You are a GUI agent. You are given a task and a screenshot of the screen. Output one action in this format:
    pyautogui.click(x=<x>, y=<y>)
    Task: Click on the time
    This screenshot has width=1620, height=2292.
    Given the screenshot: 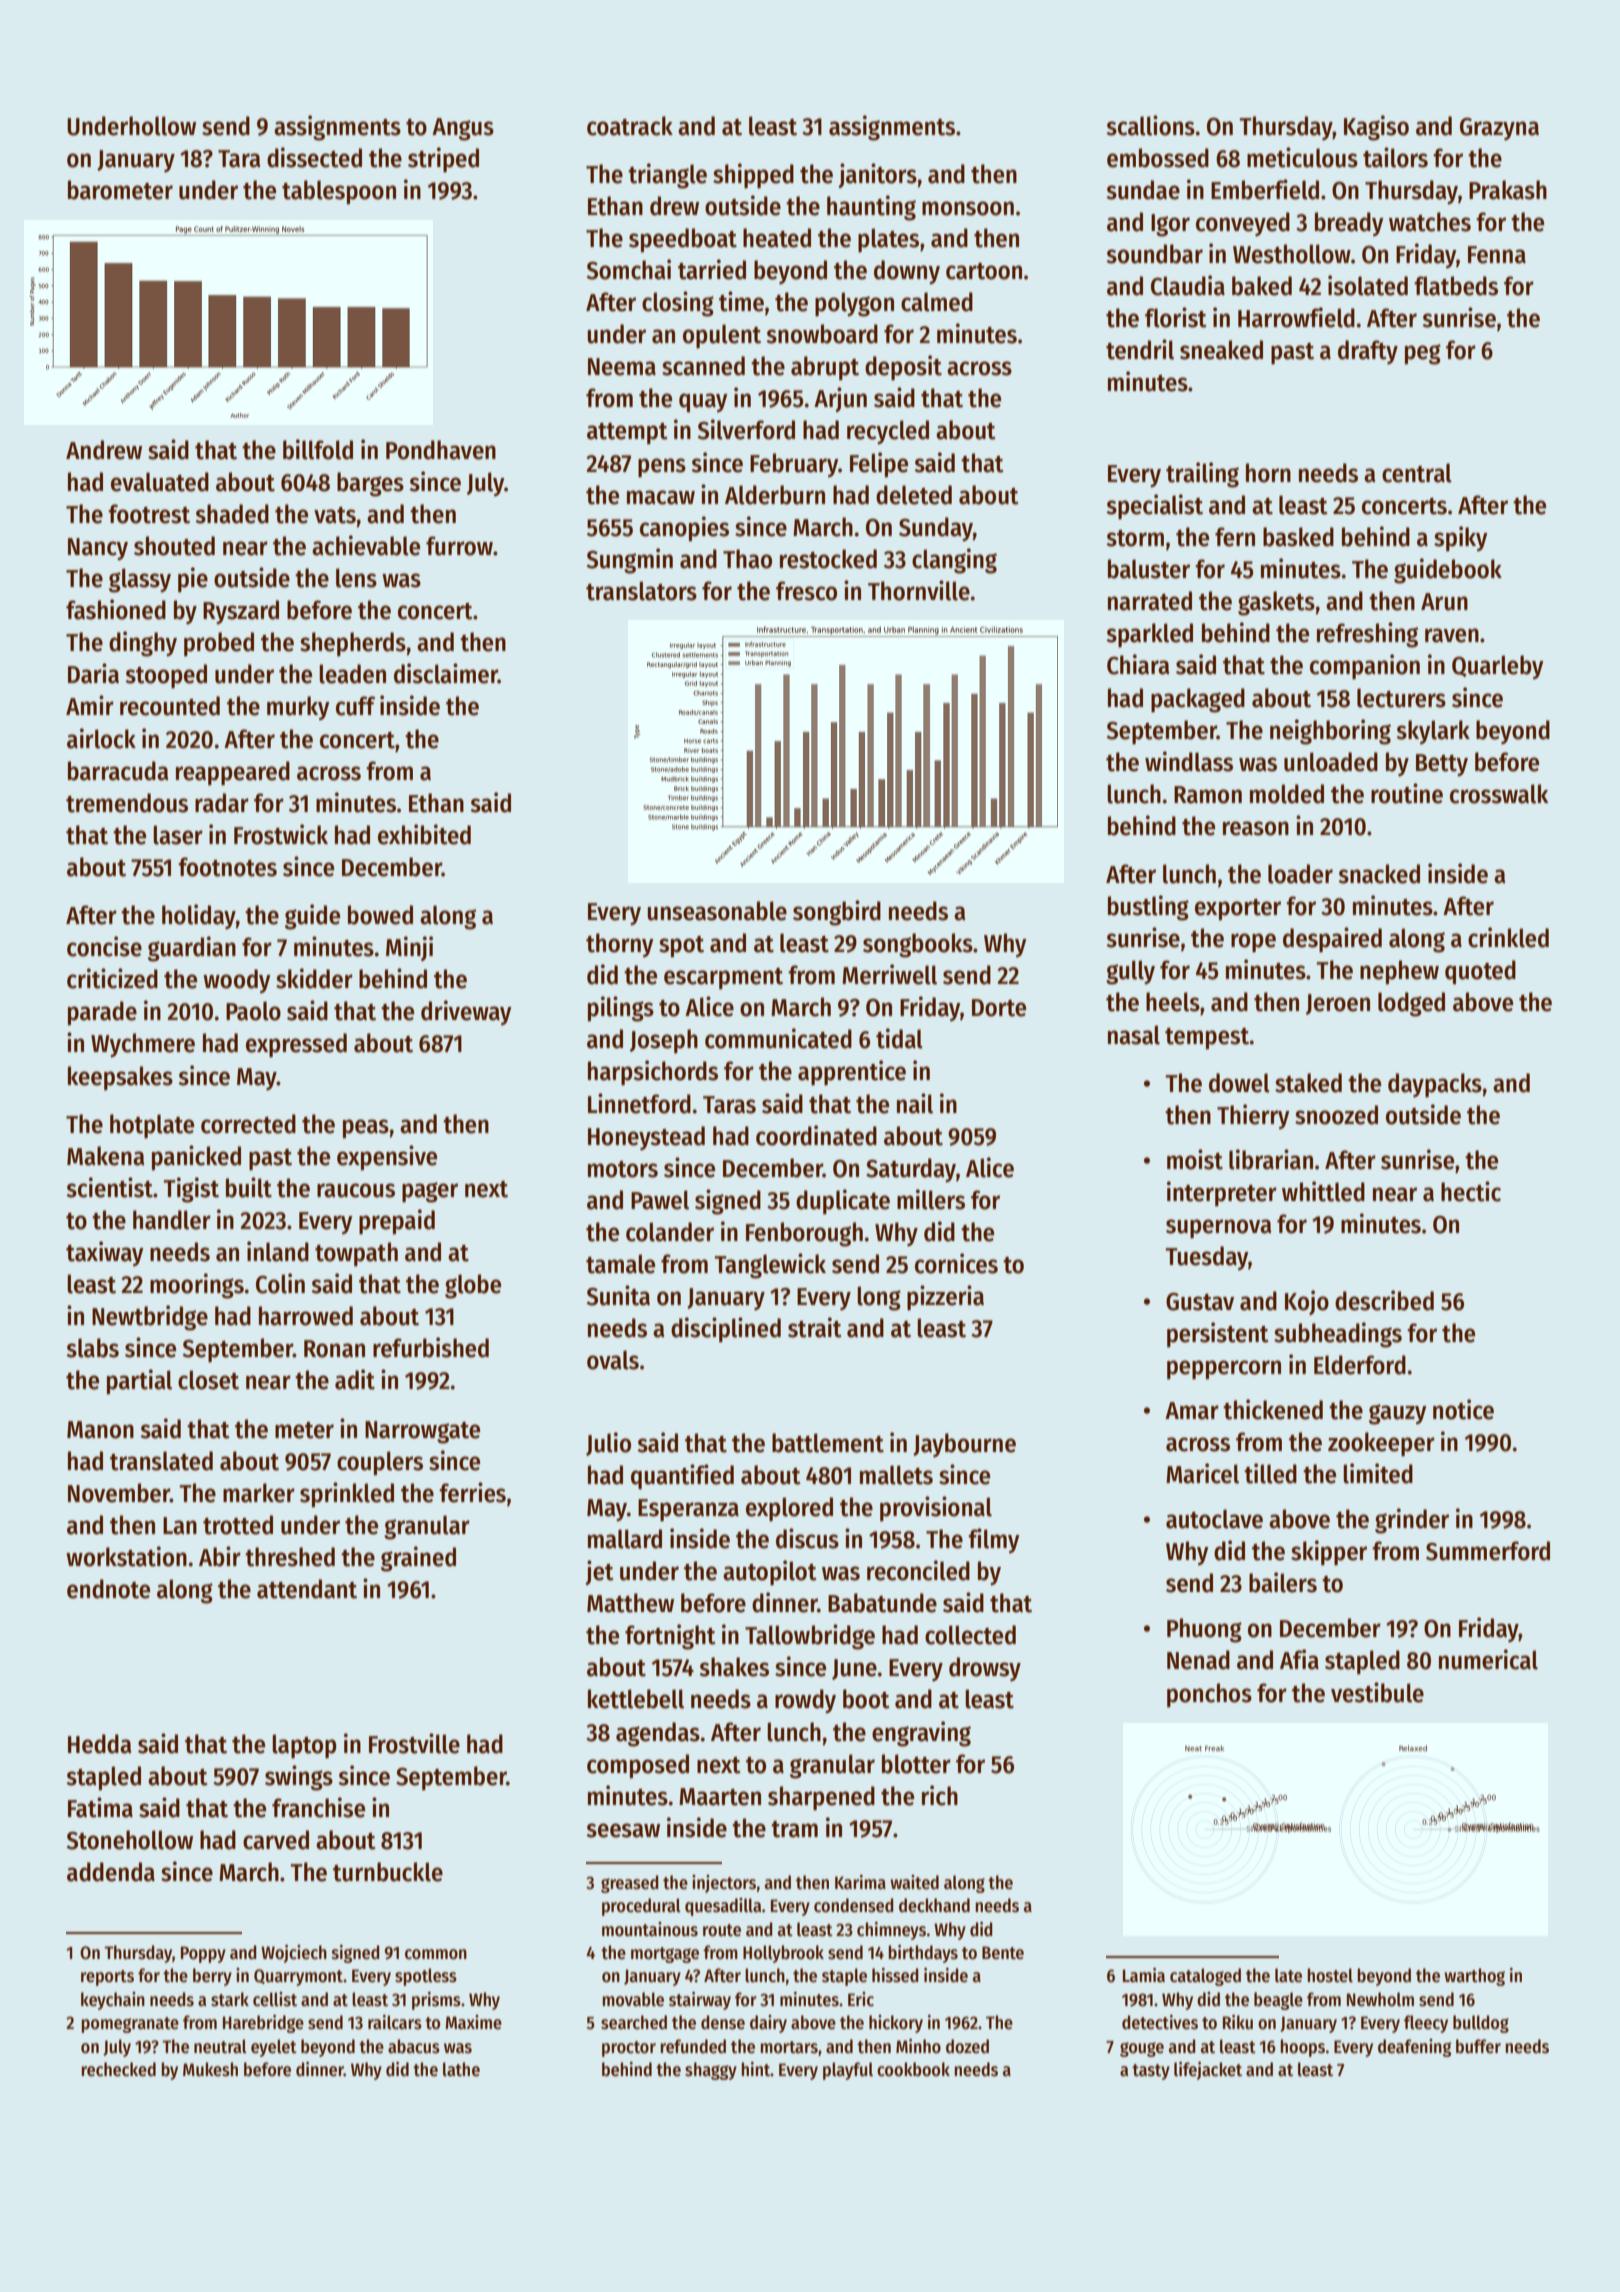 What is the action you would take?
    pyautogui.click(x=741, y=301)
